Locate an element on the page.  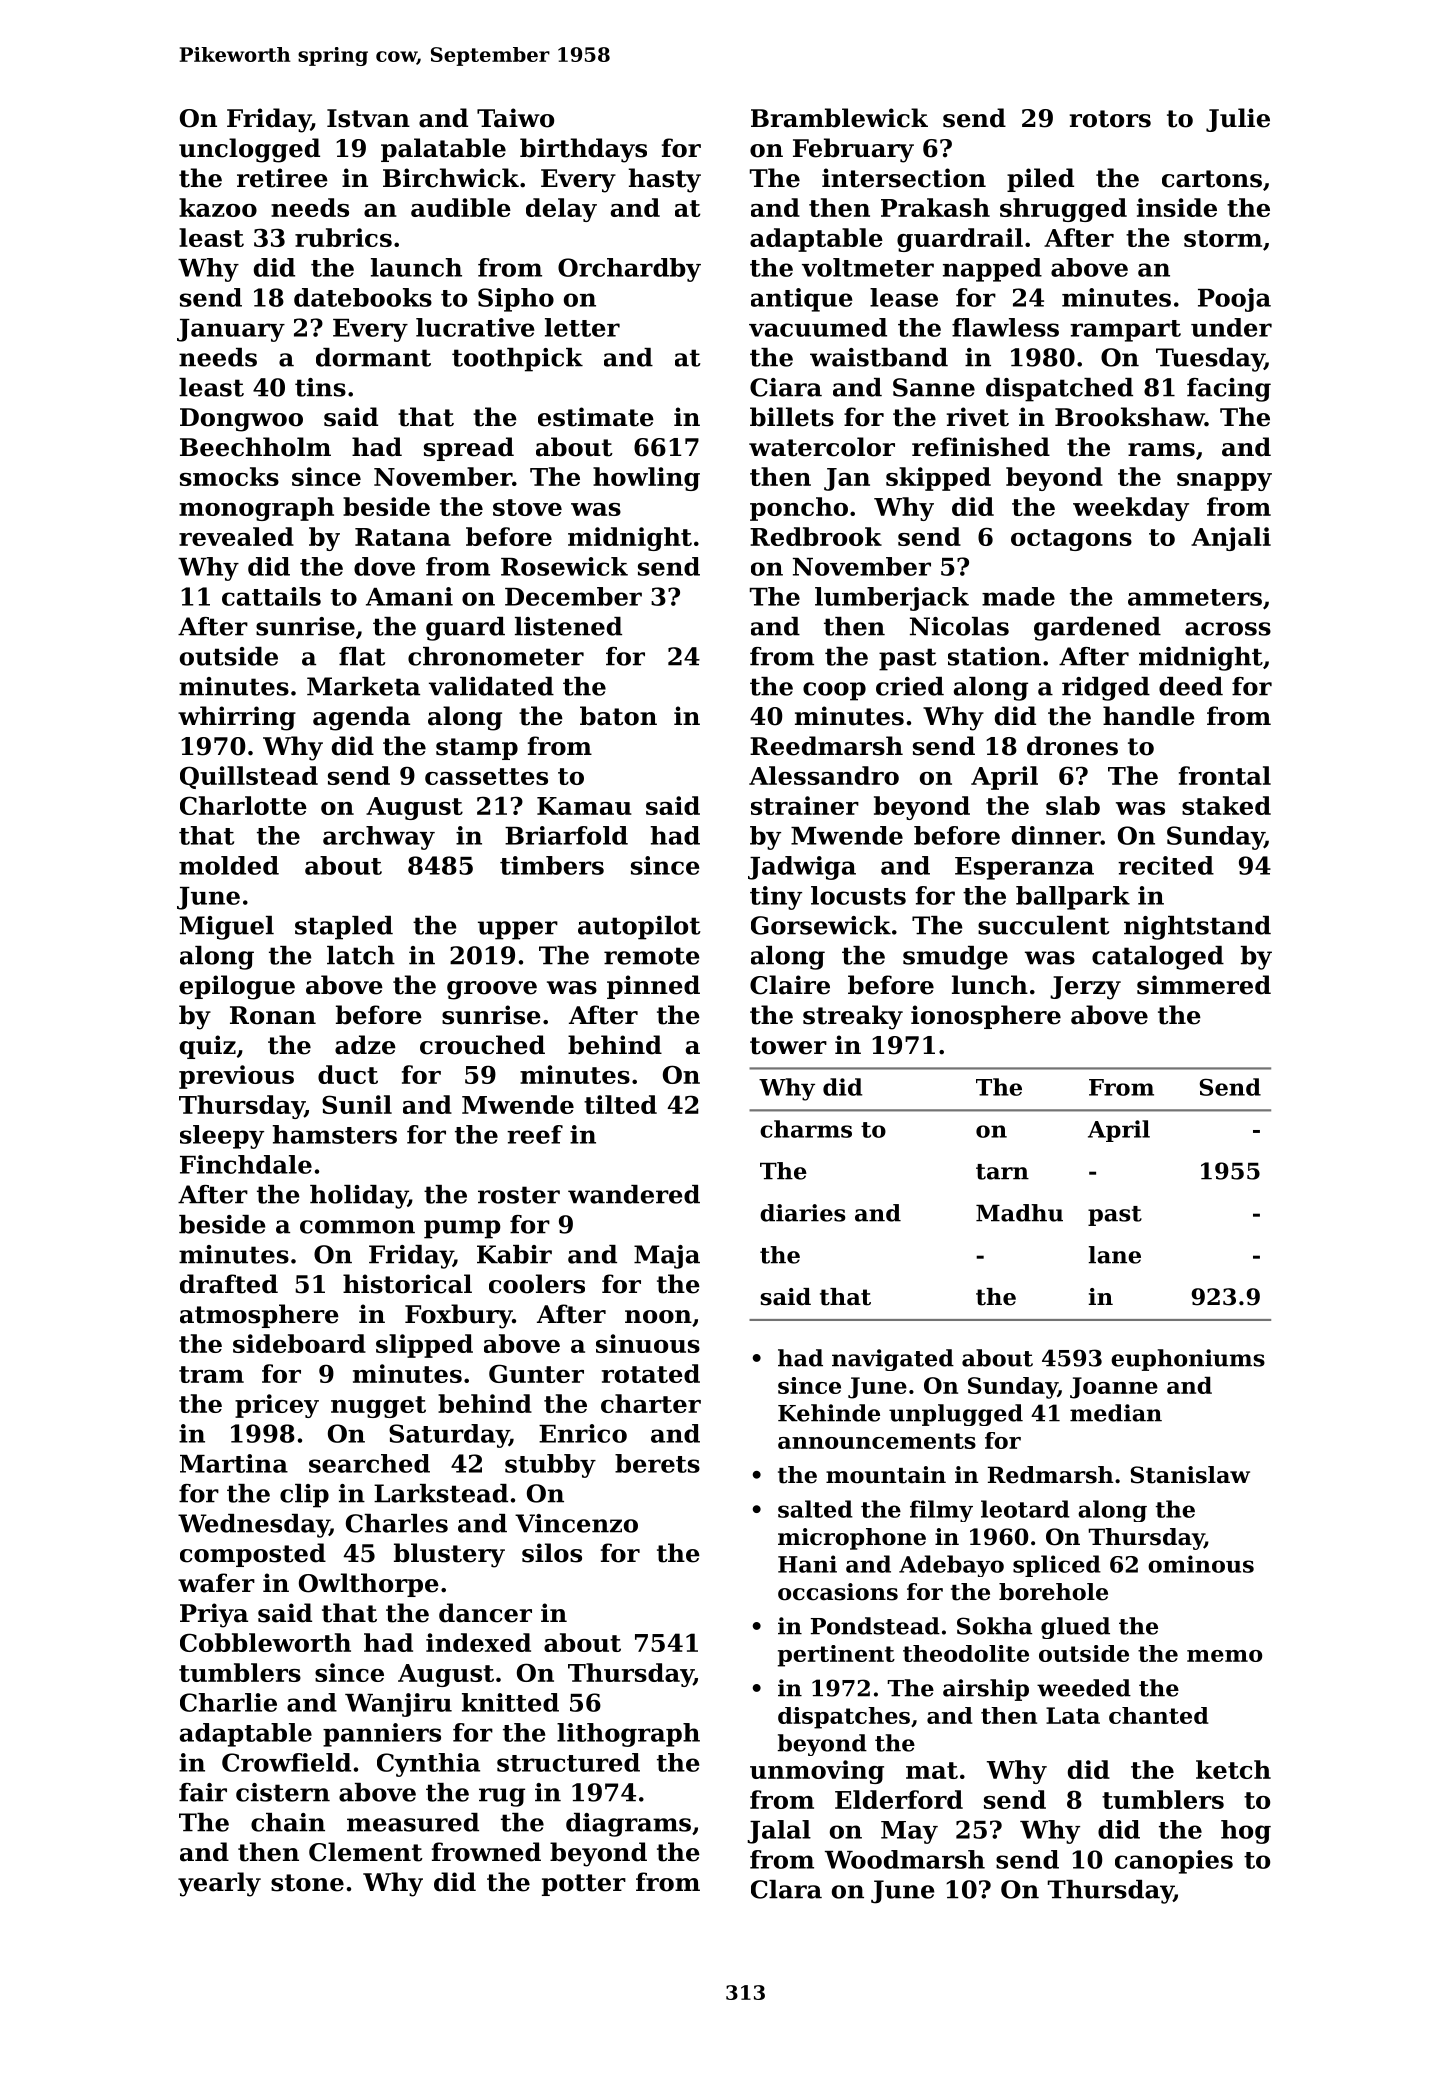
Clara is located at coordinates (786, 1889).
